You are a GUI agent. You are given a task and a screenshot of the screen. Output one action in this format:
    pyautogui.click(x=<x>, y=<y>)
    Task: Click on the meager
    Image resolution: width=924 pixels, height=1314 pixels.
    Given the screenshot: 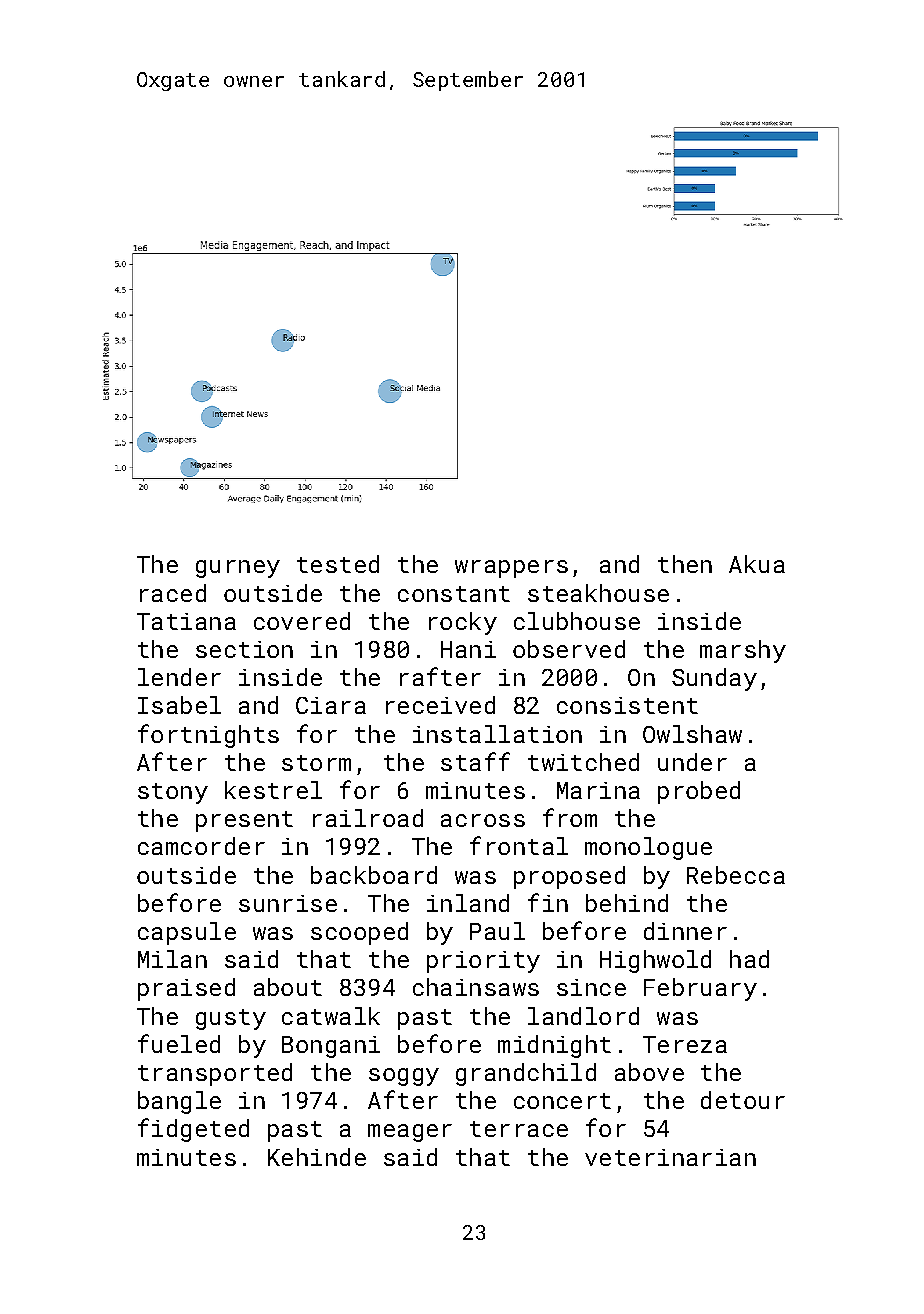 What is the action you would take?
    pyautogui.click(x=410, y=1133)
